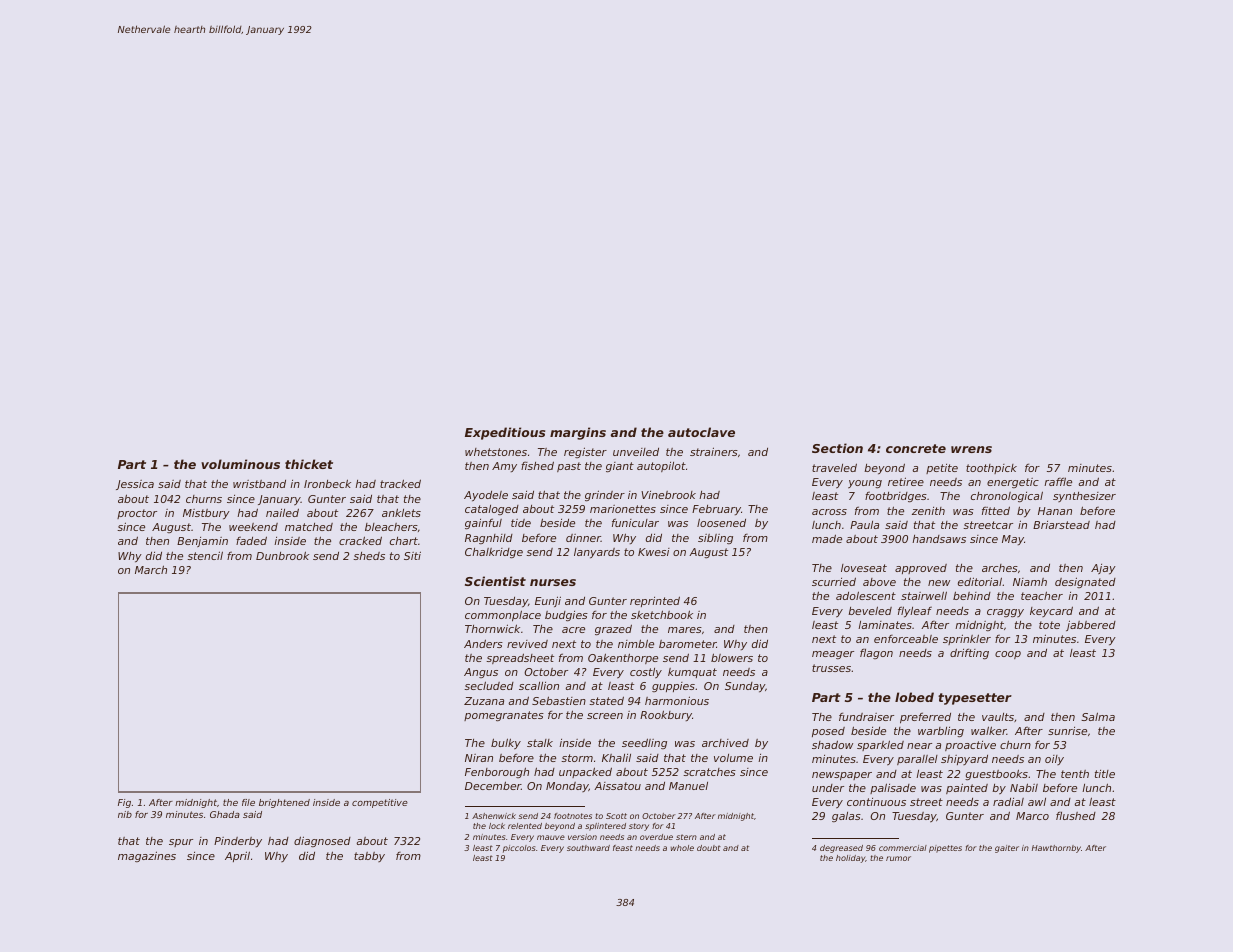 Image resolution: width=1233 pixels, height=952 pixels. What do you see at coordinates (492, 510) in the document?
I see `cataloged` at bounding box center [492, 510].
